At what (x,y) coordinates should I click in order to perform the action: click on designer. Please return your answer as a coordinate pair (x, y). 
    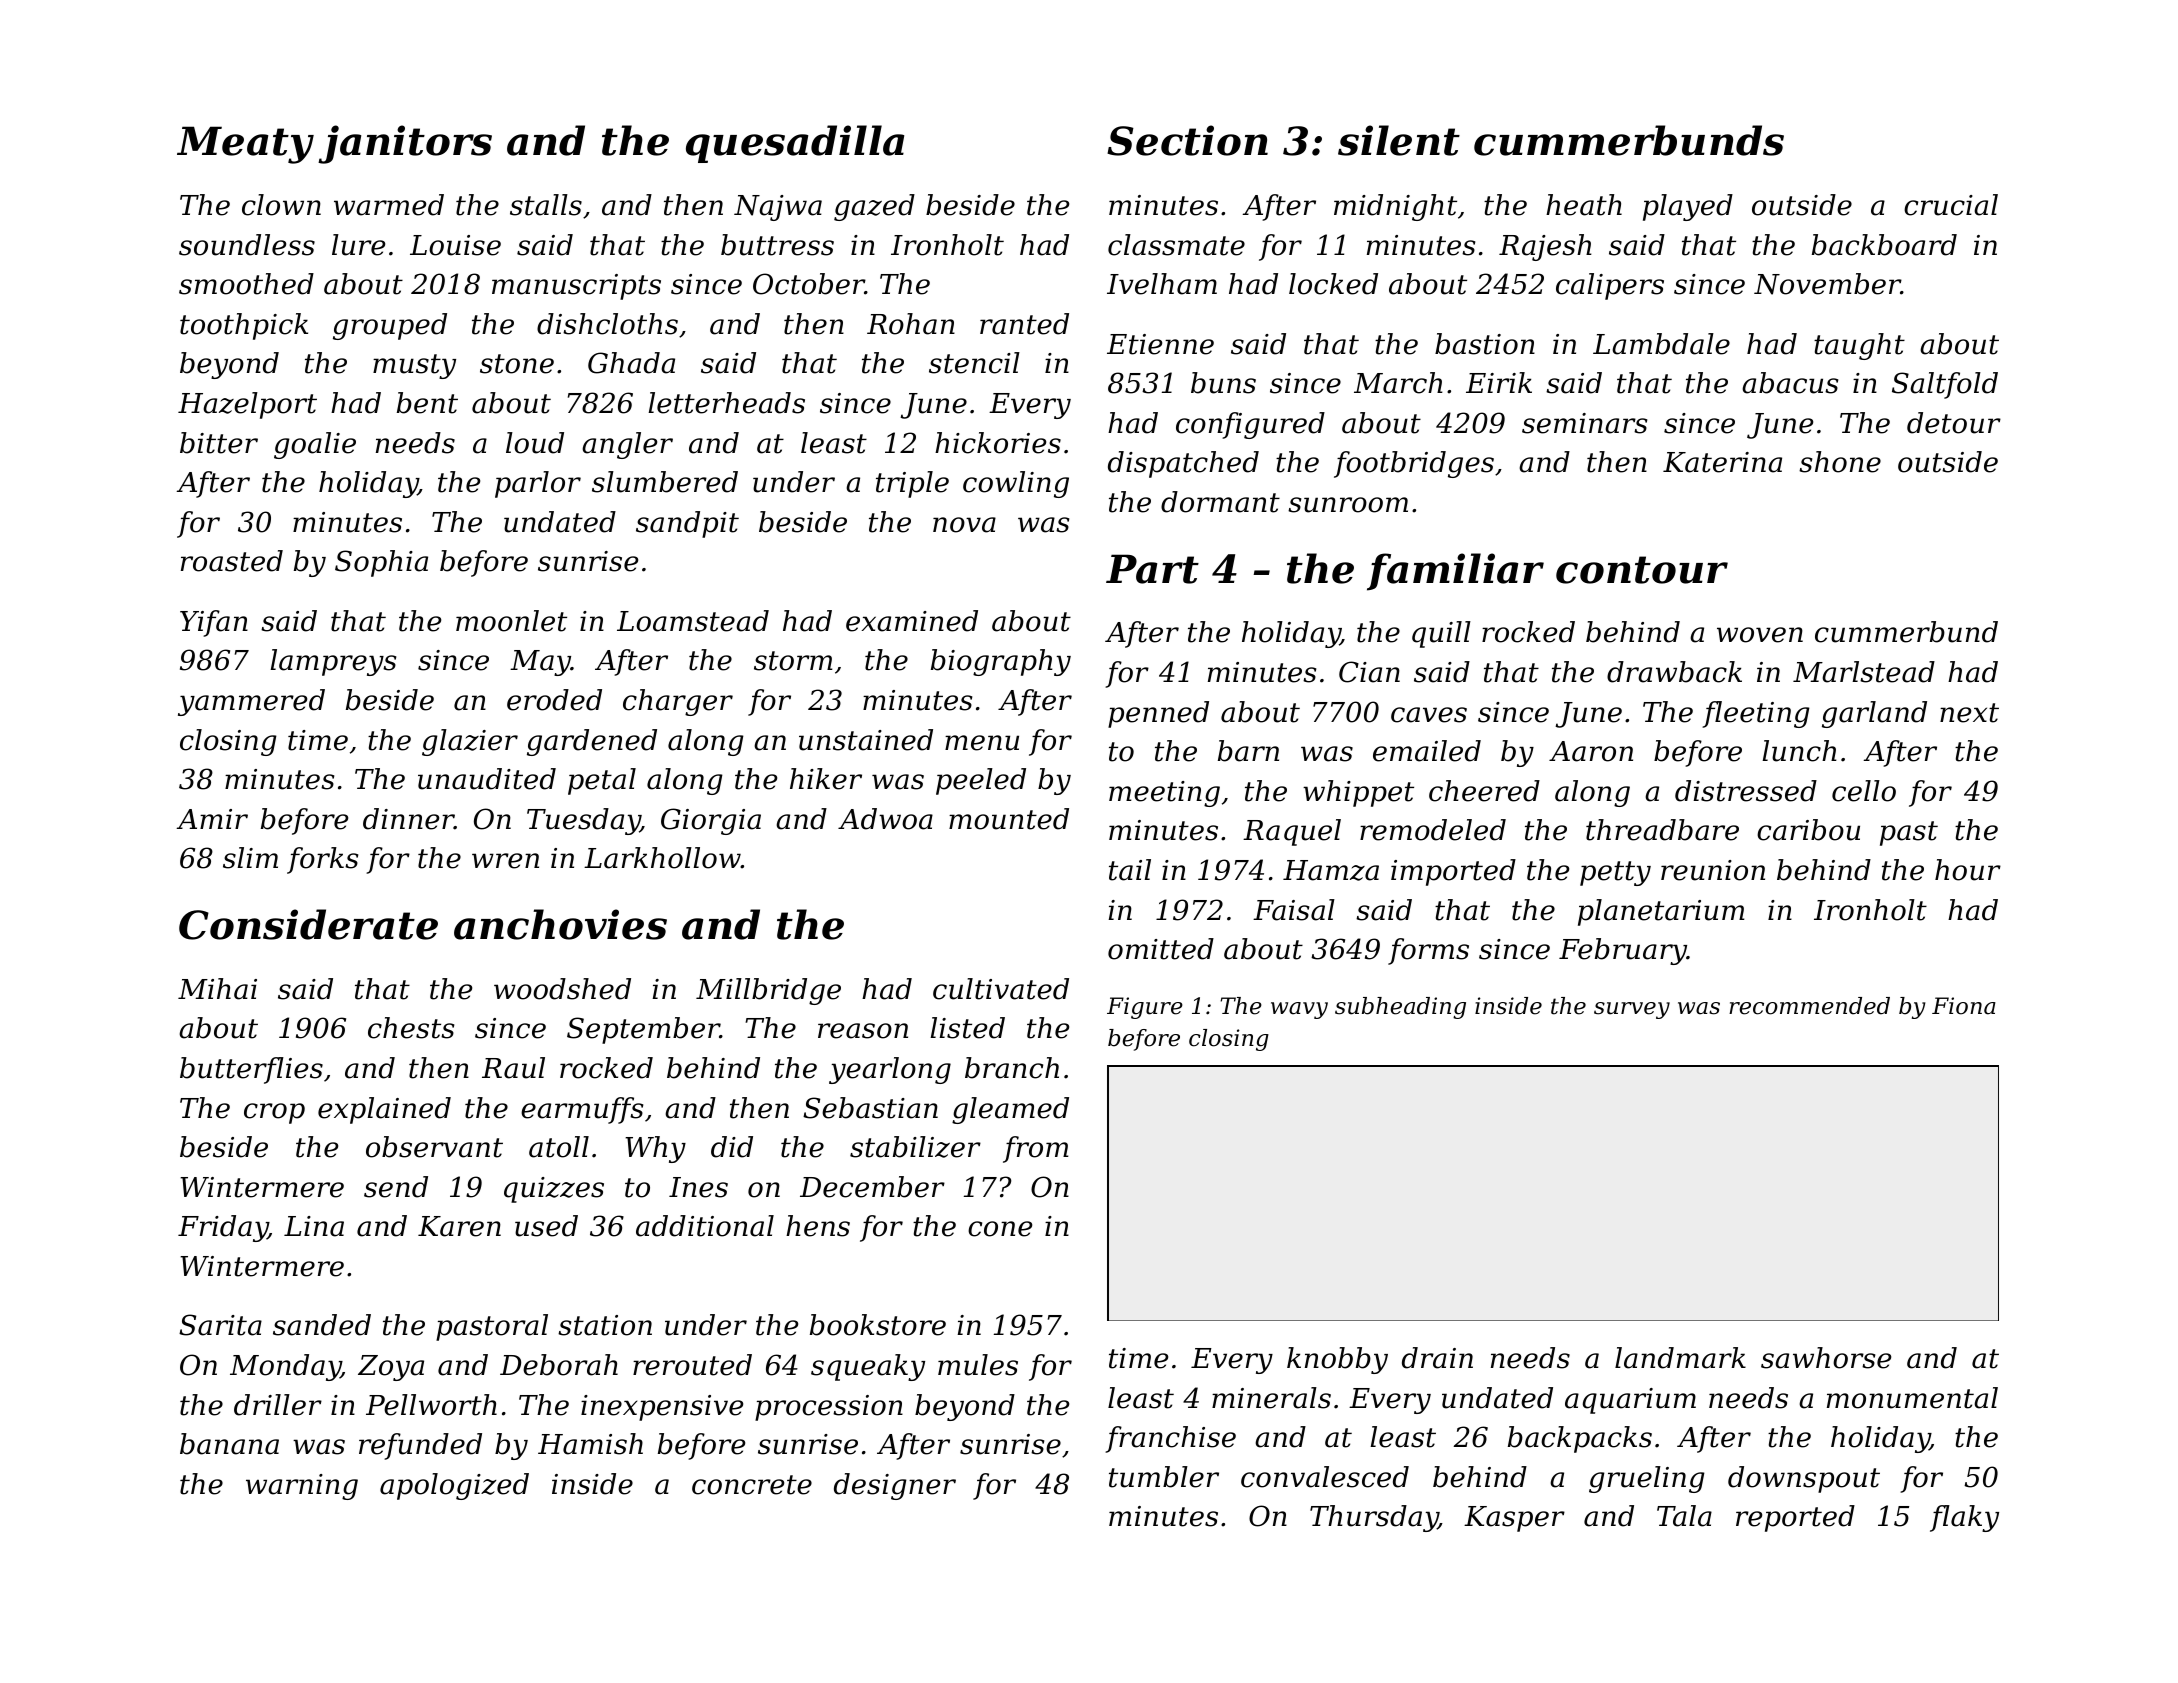
    Looking at the image, I should click on (895, 1486).
